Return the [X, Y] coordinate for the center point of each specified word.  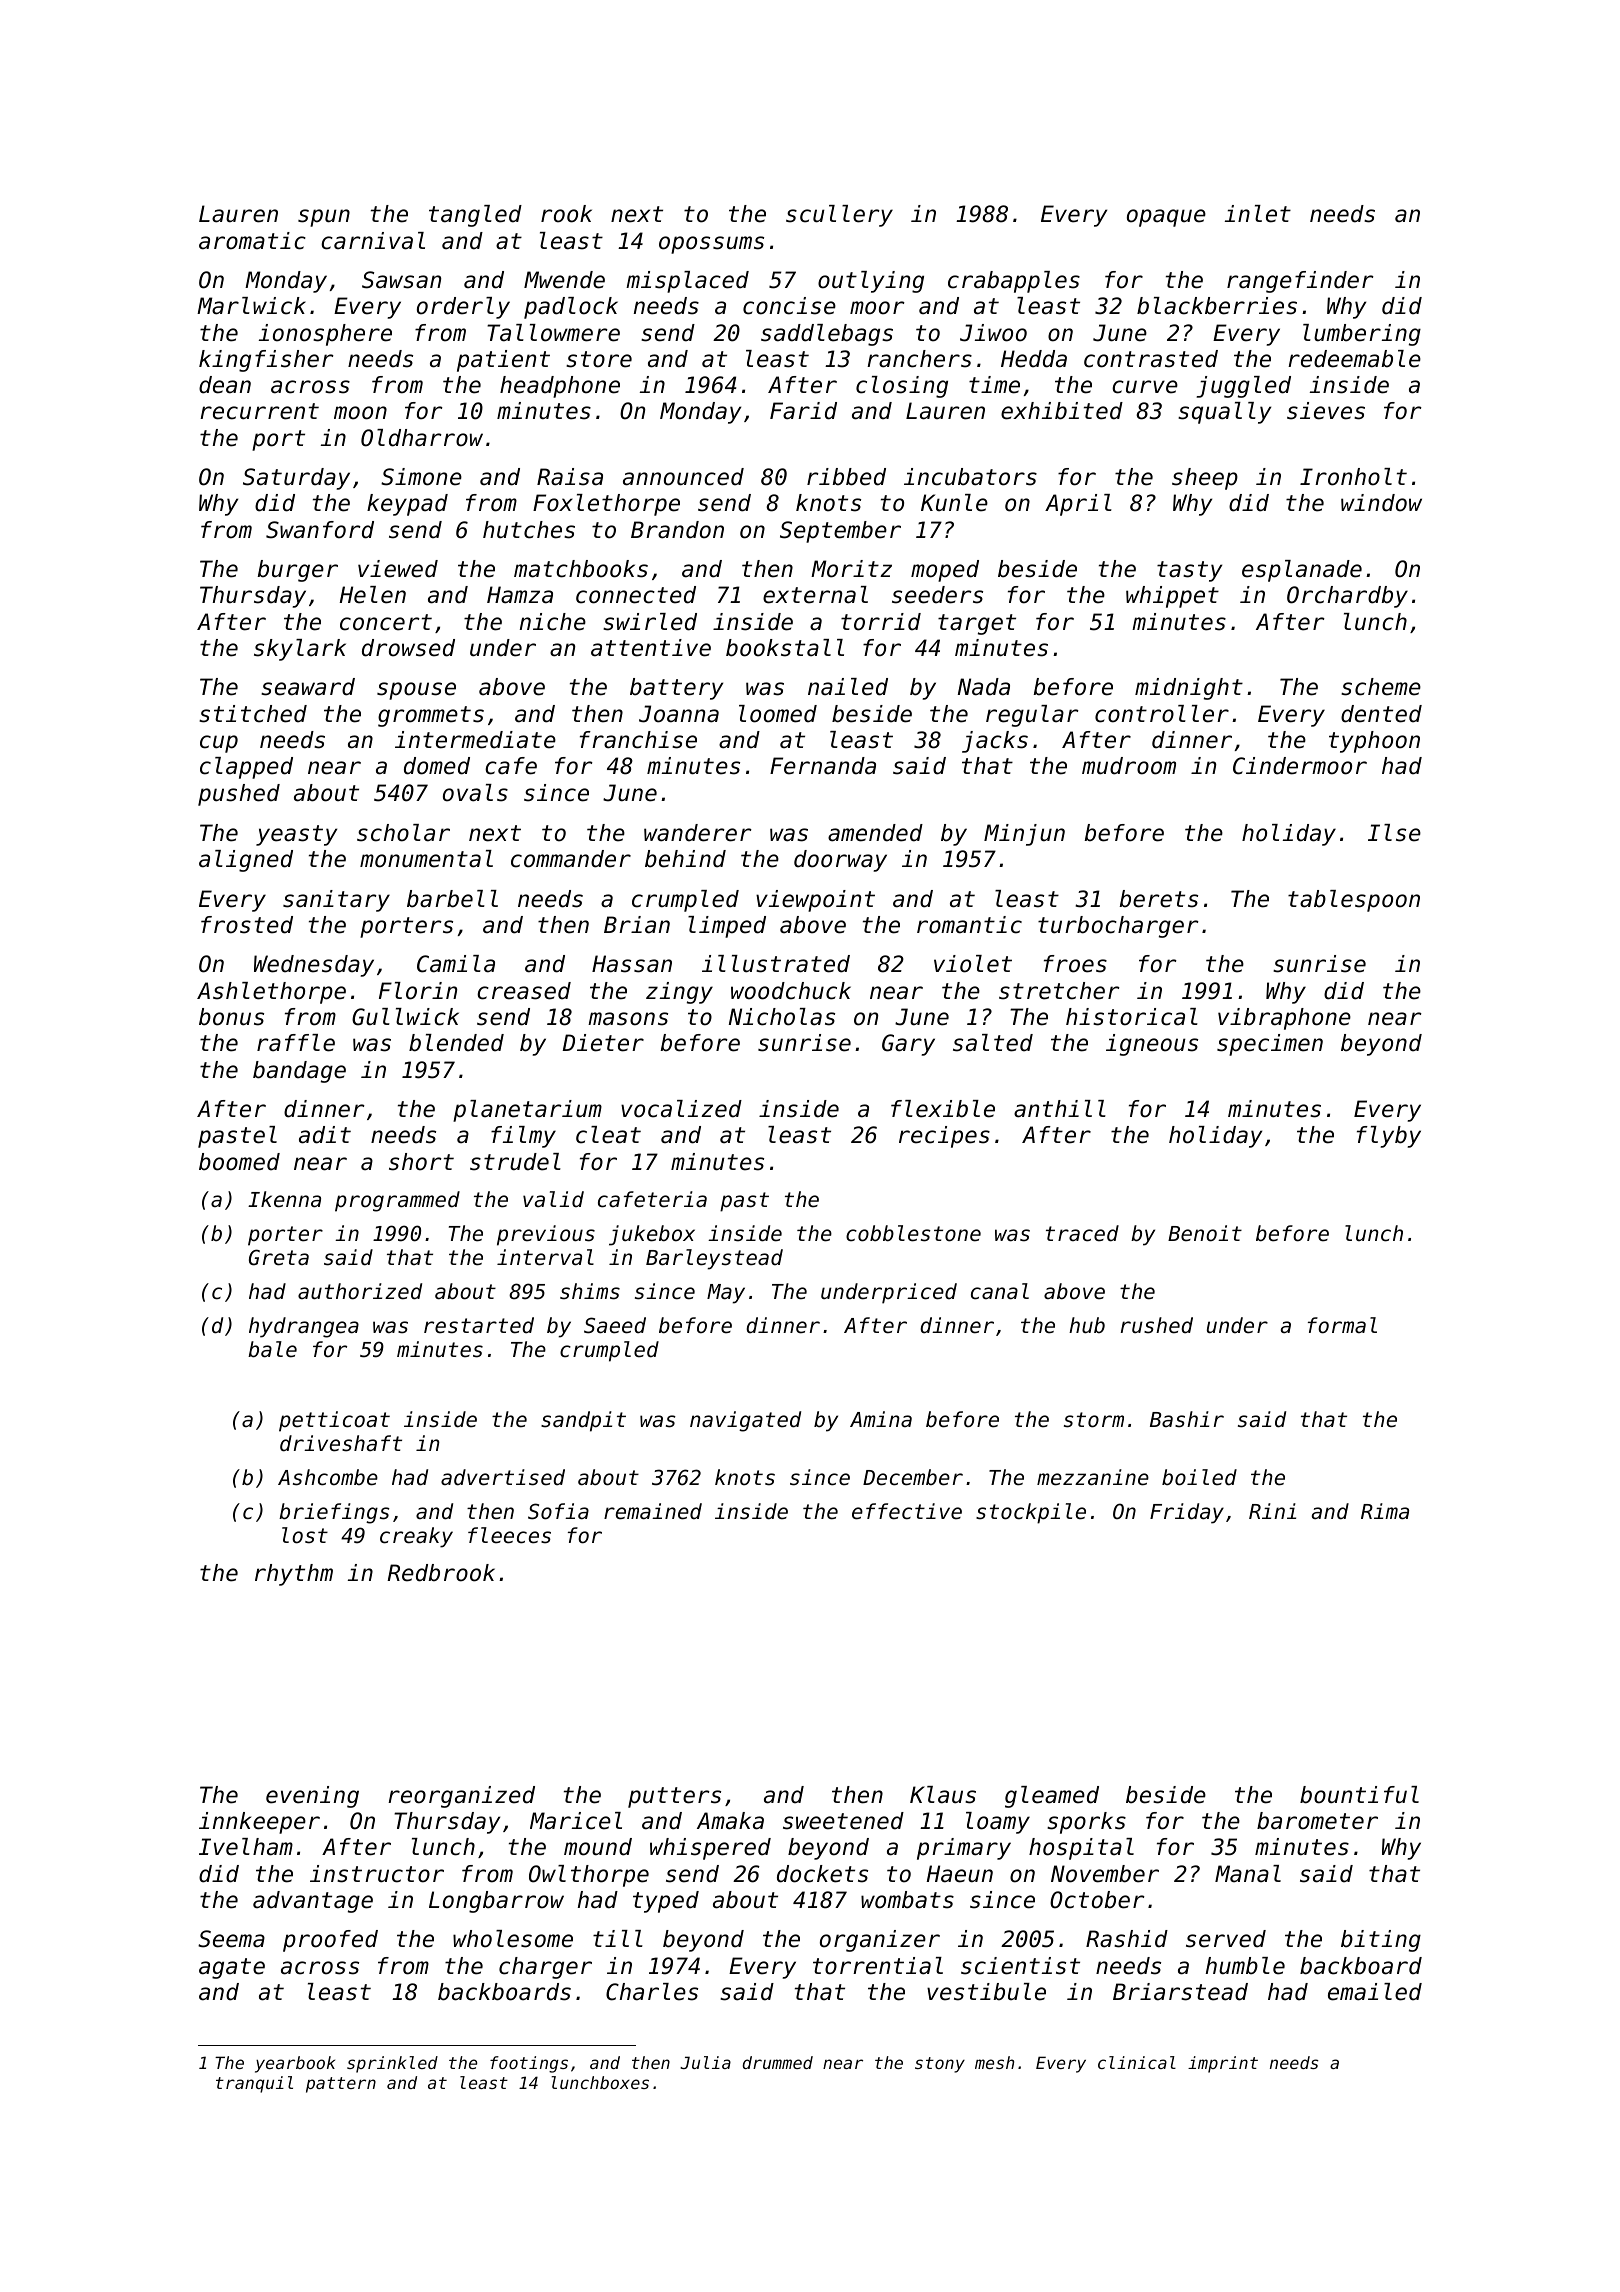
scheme [1381, 687]
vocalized [681, 1109]
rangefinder [1300, 282]
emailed [1375, 1992]
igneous [1152, 1045]
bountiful [1359, 1795]
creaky [416, 1537]
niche [553, 622]
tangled [475, 216]
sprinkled [392, 2064]
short [421, 1162]
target [977, 624]
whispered [710, 1849]
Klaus [943, 1795]
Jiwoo [993, 333]
